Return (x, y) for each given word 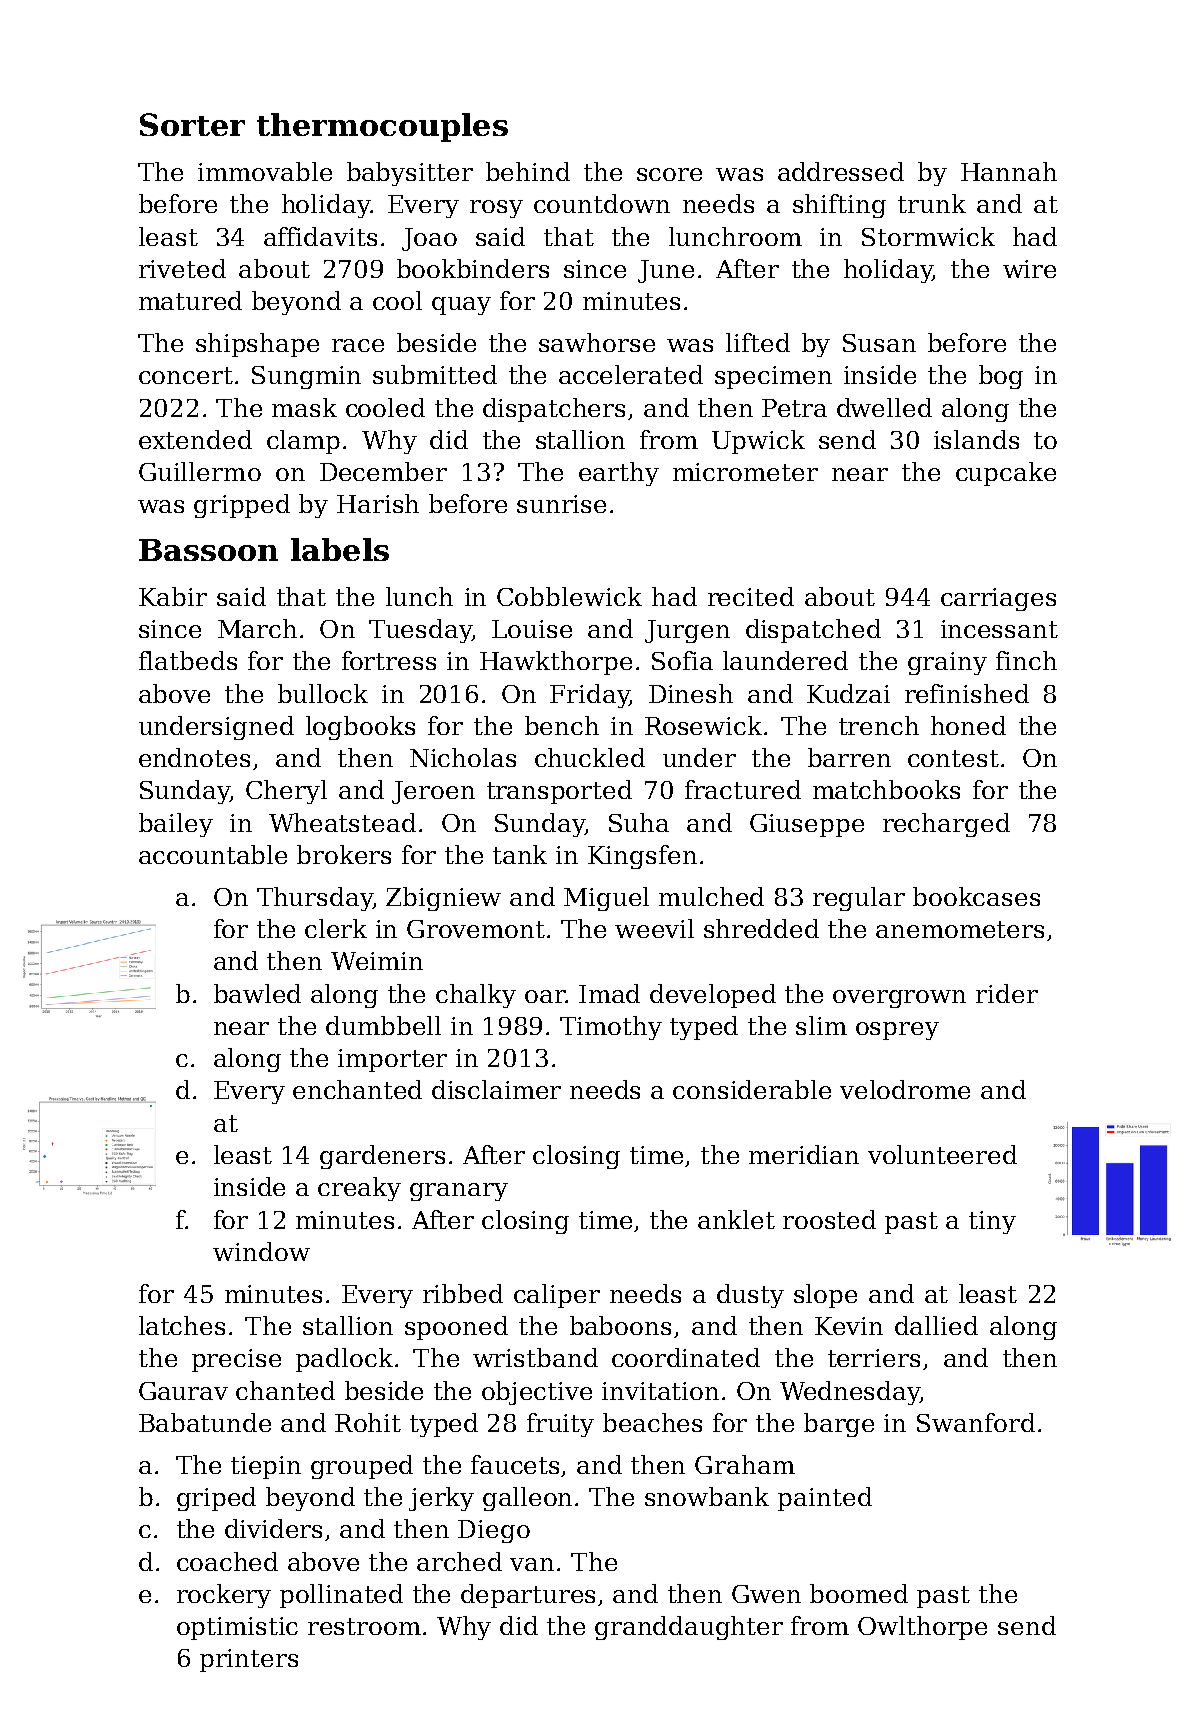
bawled (257, 993)
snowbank (707, 1496)
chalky (476, 996)
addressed (841, 171)
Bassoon (208, 550)
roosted (829, 1219)
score (669, 174)
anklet (736, 1219)
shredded (761, 928)
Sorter (192, 124)
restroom (364, 1626)
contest (953, 758)
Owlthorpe (922, 1628)
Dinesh (691, 693)
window (261, 1251)
